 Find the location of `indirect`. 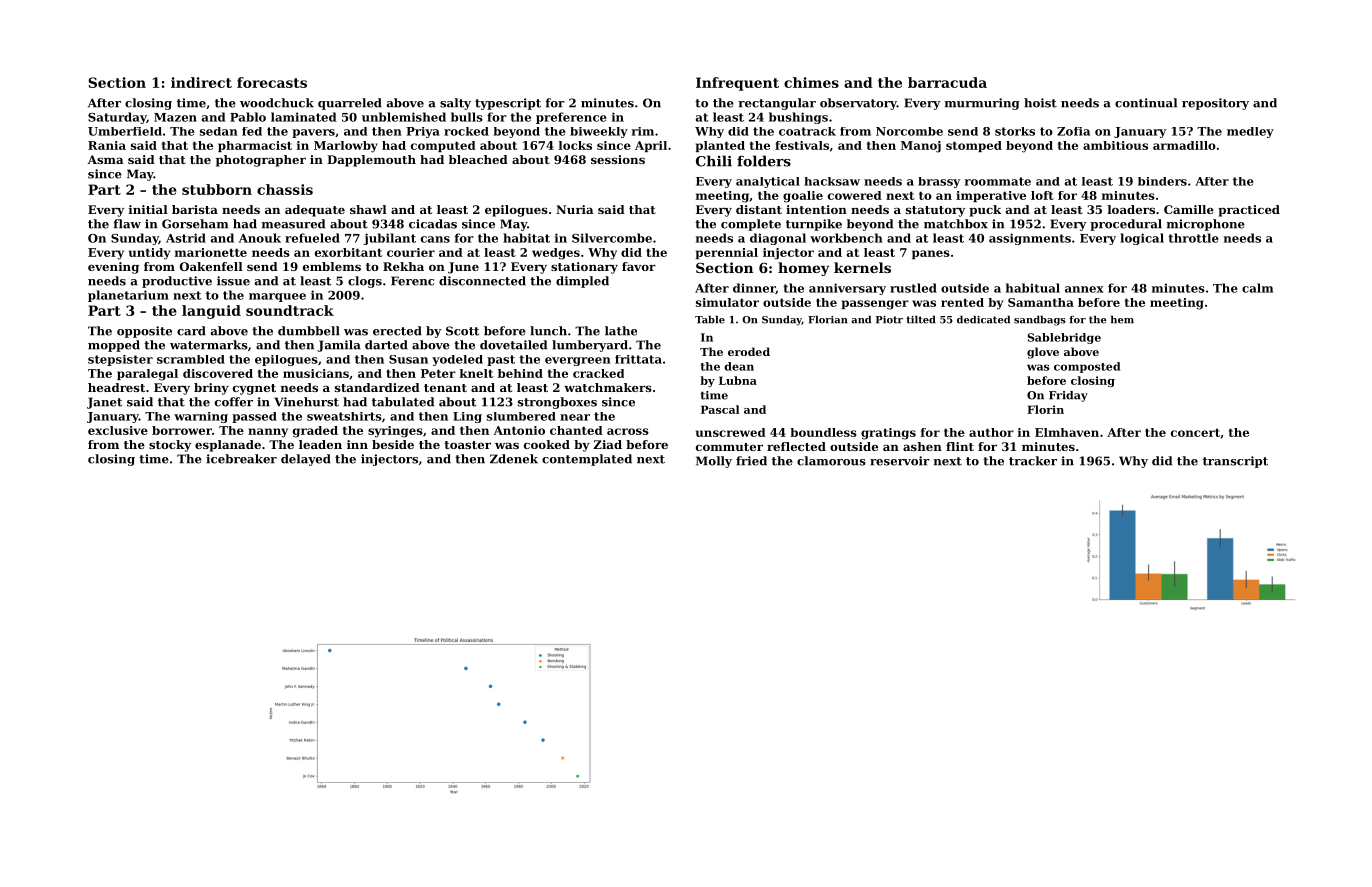

indirect is located at coordinates (201, 82).
